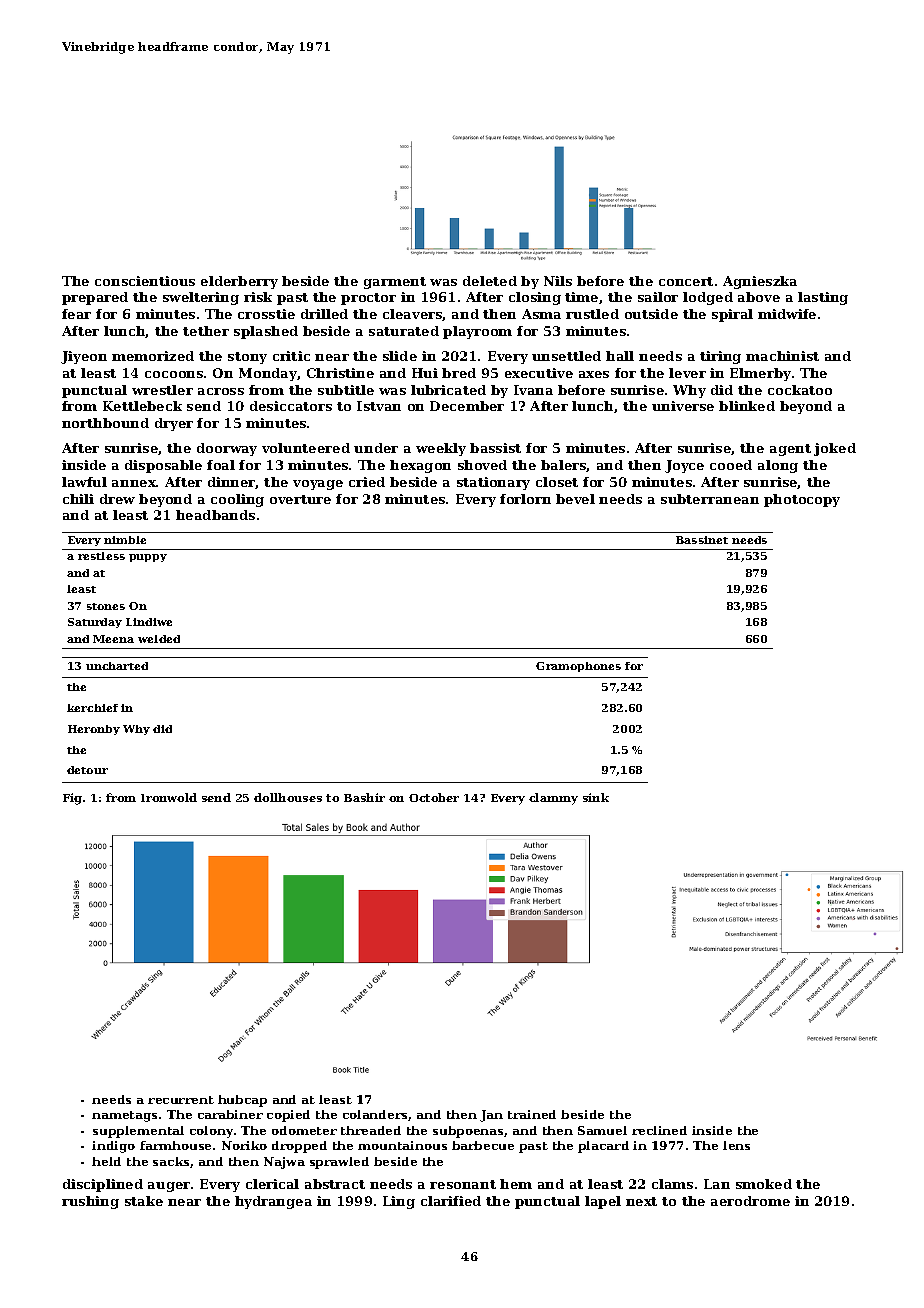 The height and width of the document is (1308, 924). Describe the element at coordinates (375, 1114) in the document. I see `colanders` at that location.
